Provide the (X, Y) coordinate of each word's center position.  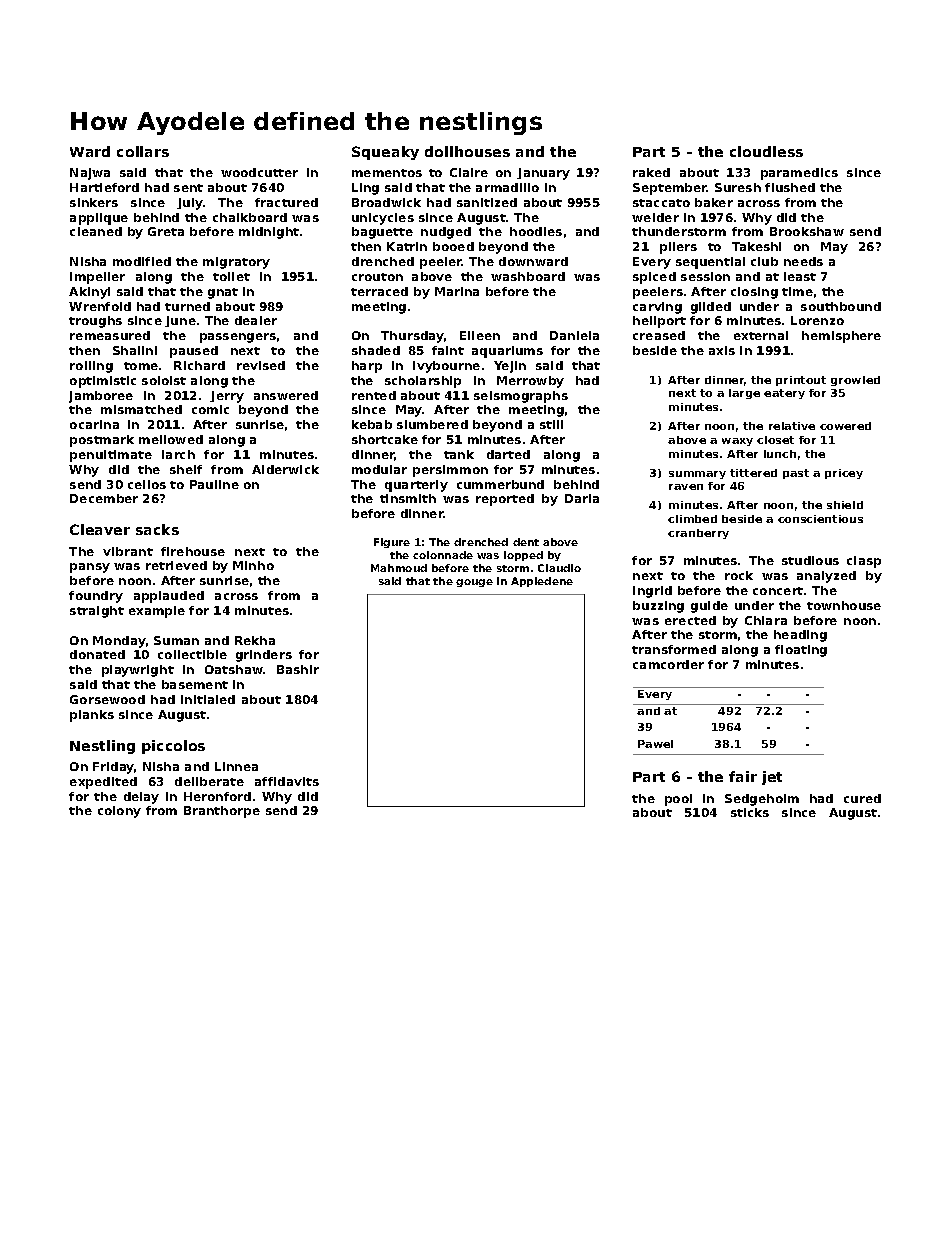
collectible (192, 654)
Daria (582, 498)
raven (686, 487)
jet (772, 778)
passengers (238, 338)
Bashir (298, 669)
